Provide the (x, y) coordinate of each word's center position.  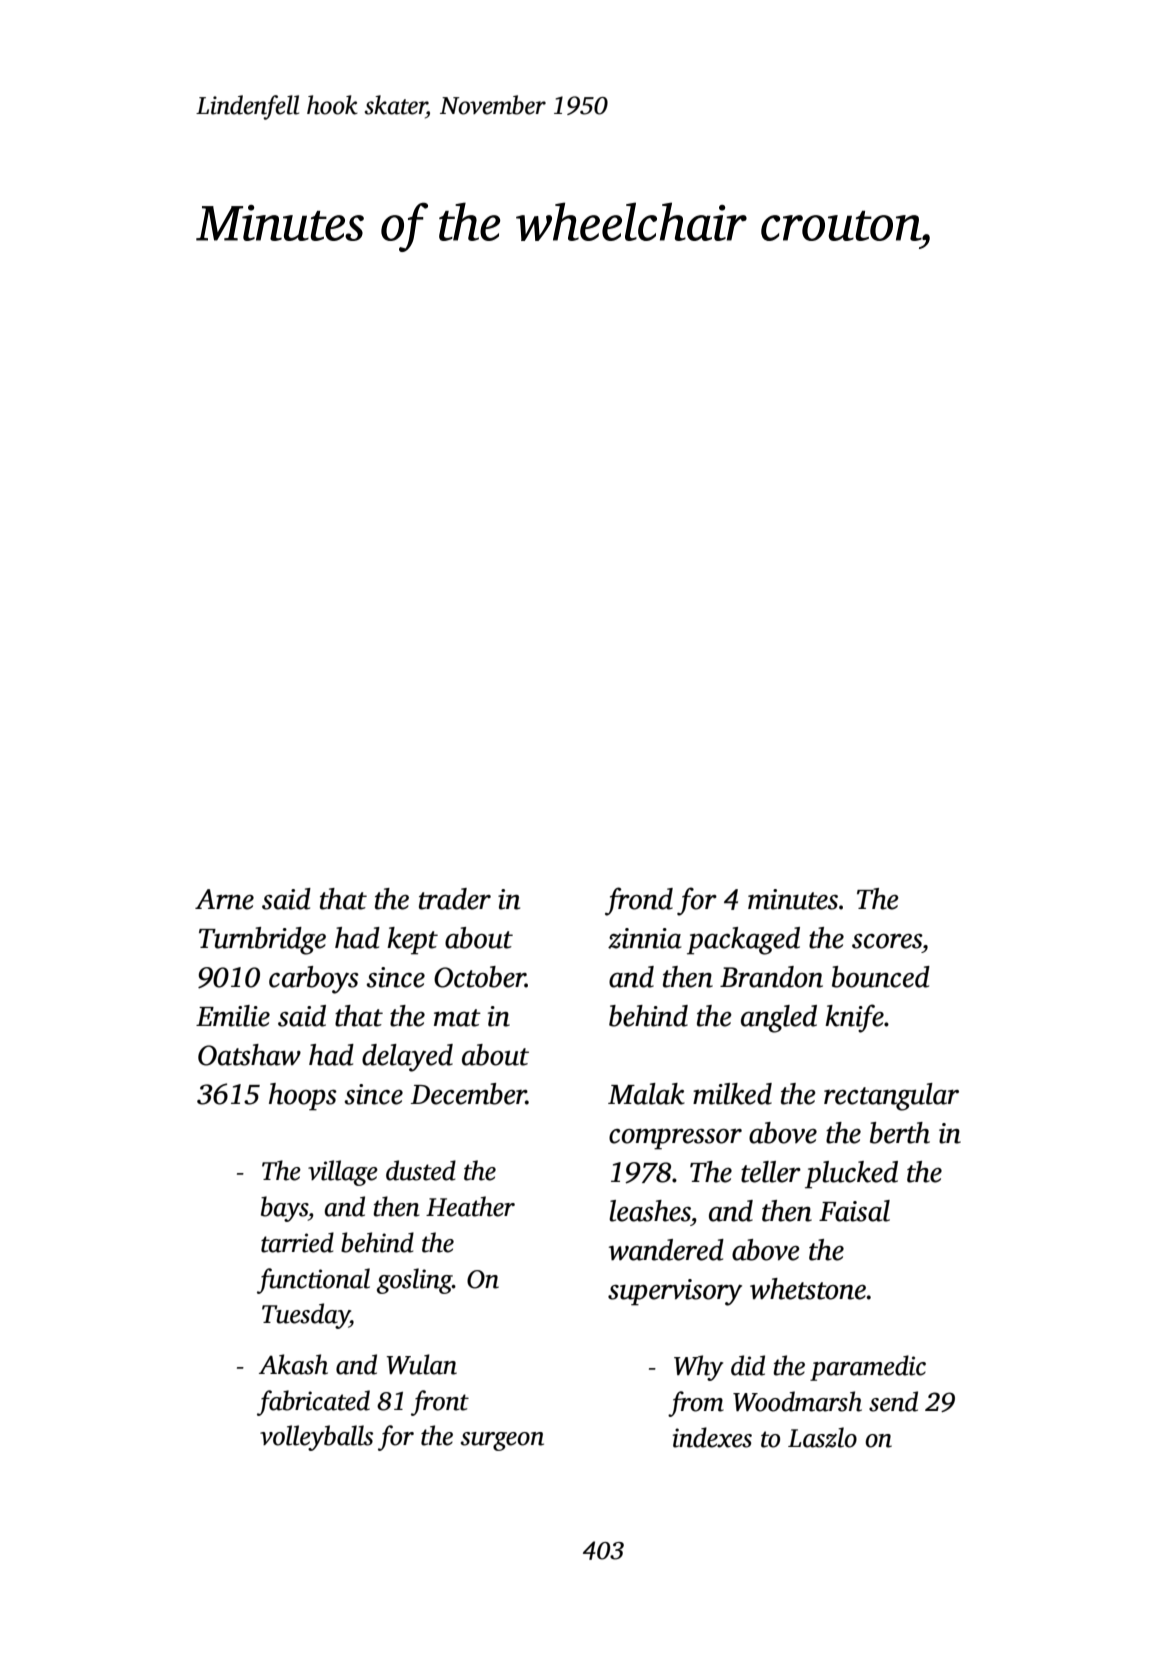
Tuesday (306, 1316)
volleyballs (316, 1438)
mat (457, 1018)
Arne (224, 899)
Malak (646, 1094)
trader (455, 899)
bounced (881, 977)
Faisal (854, 1211)
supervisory (675, 1292)
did (748, 1365)
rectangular (891, 1097)
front (440, 1403)
